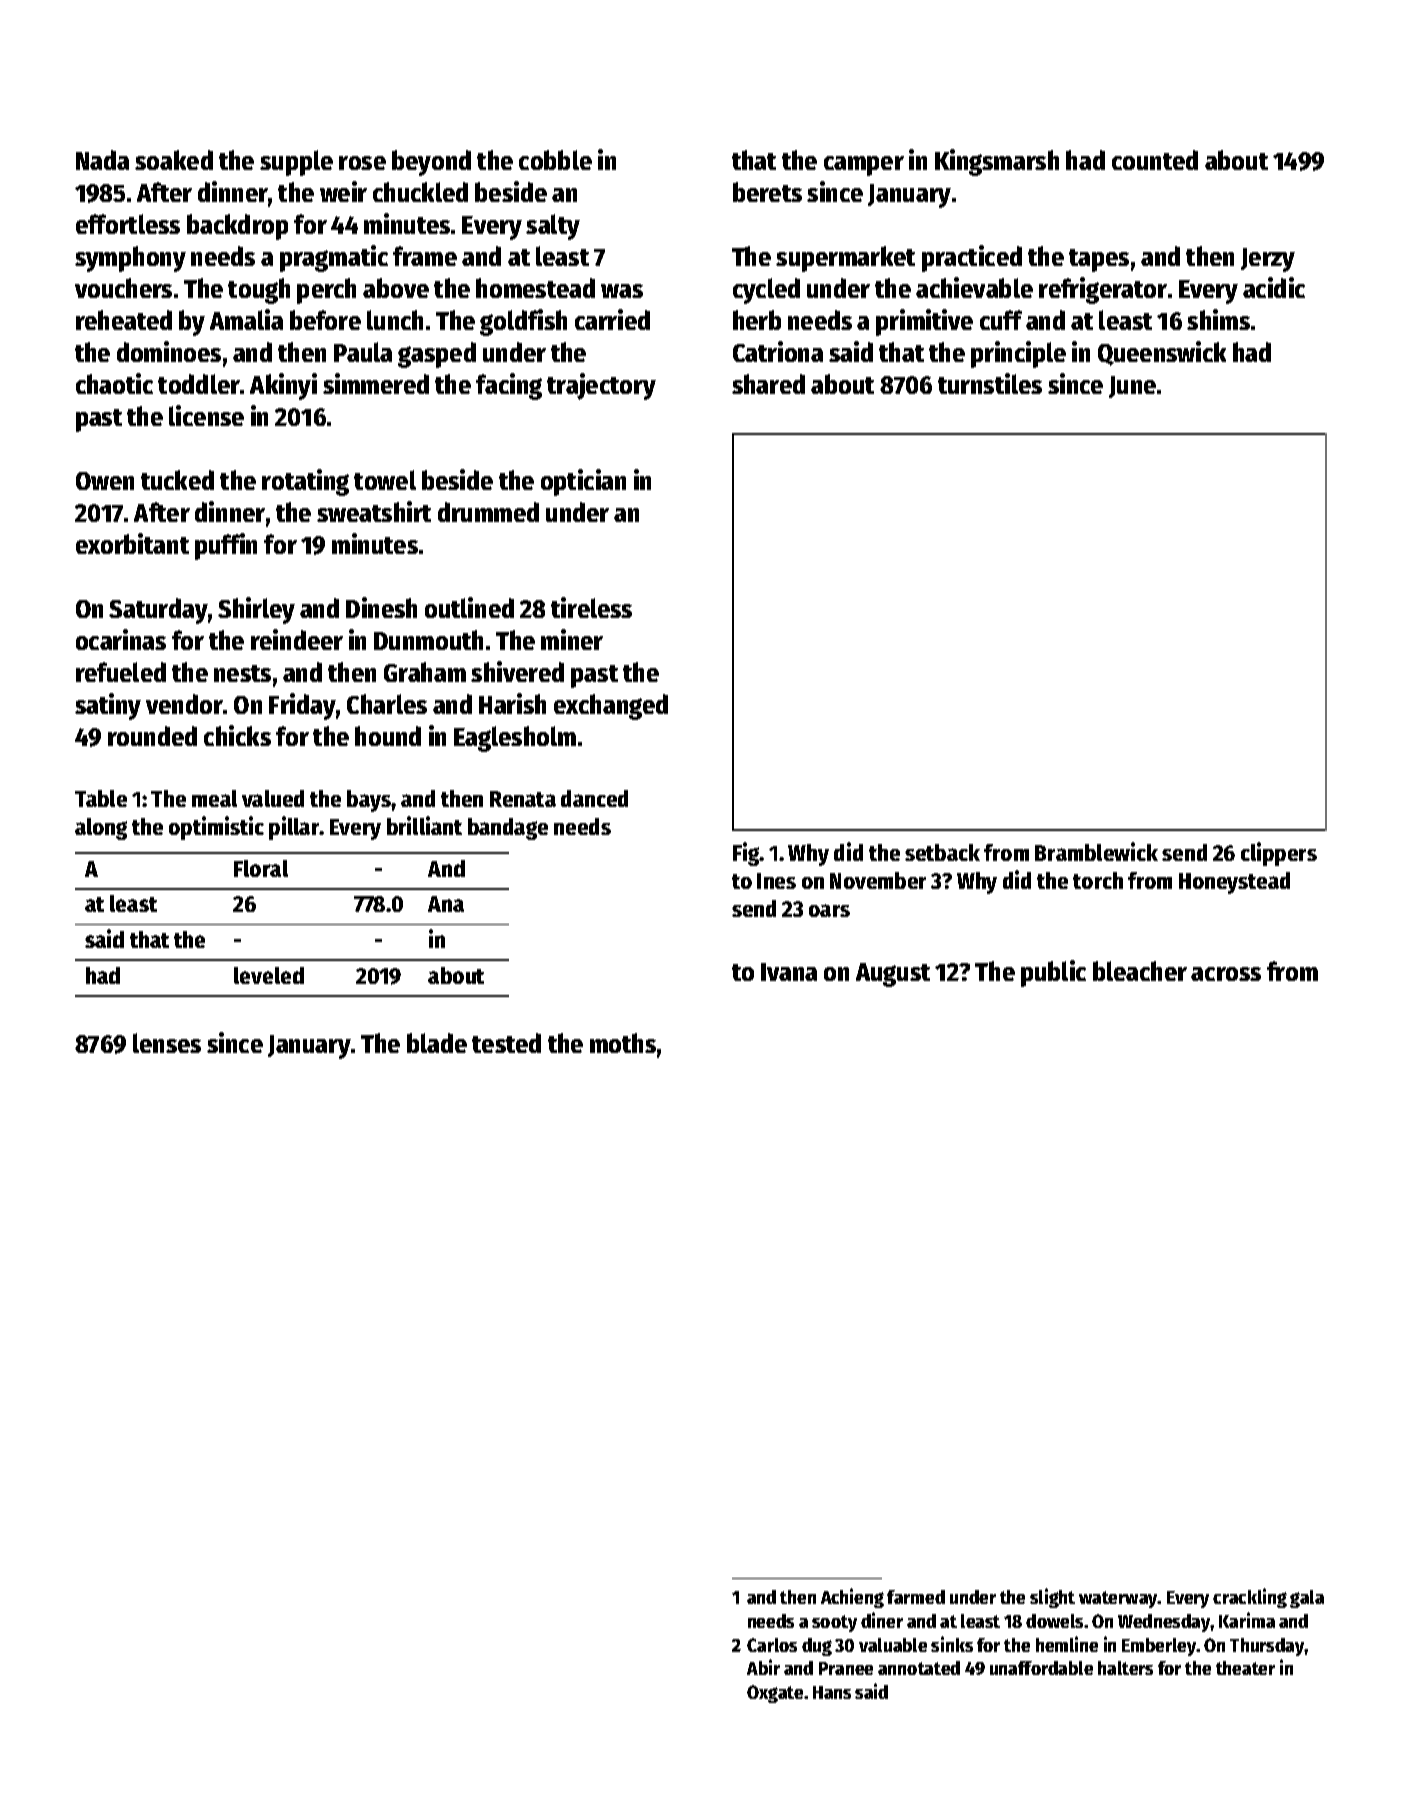 The height and width of the screenshot is (1815, 1402). Describe the element at coordinates (1155, 160) in the screenshot. I see `counted` at that location.
